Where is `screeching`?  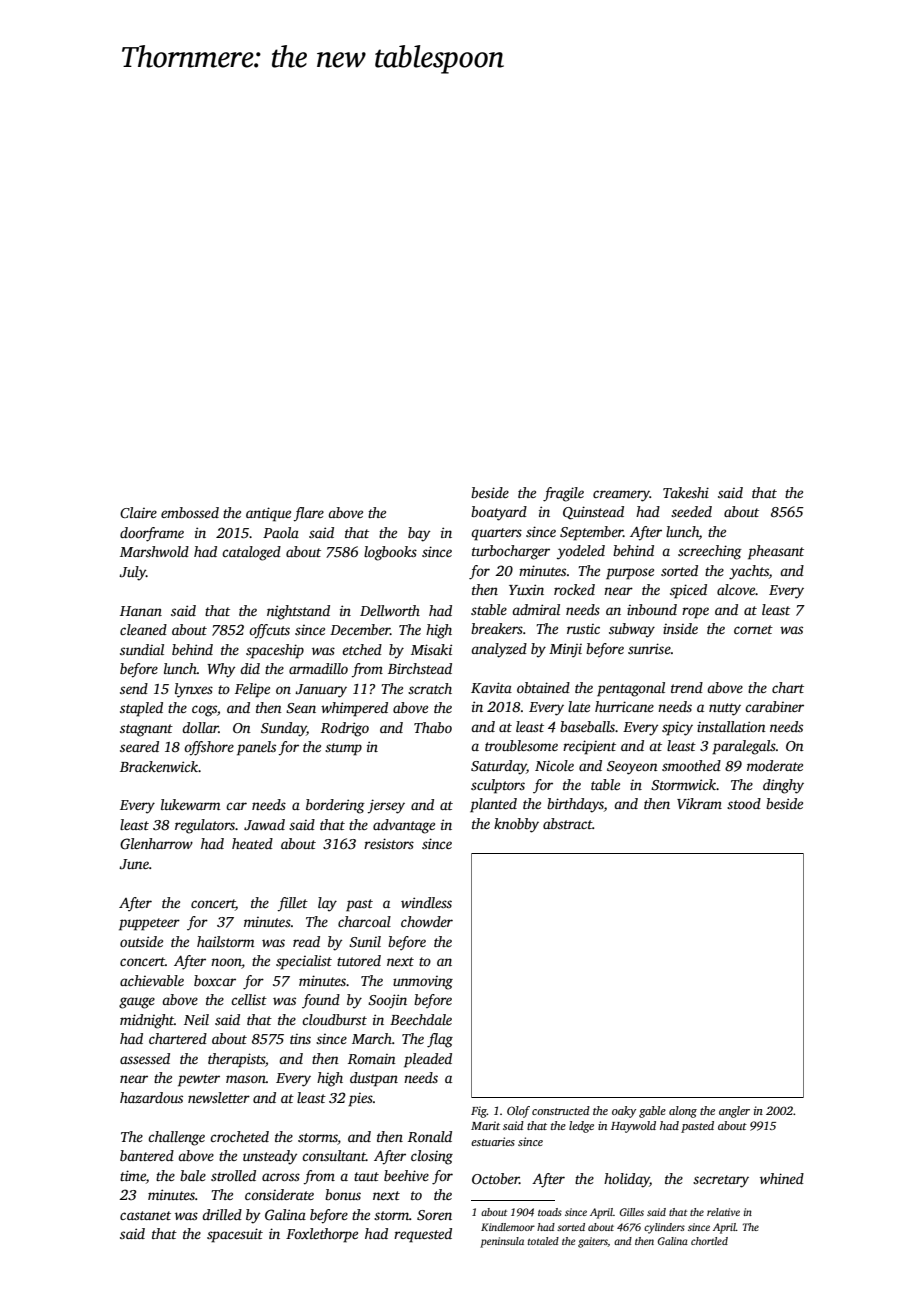 screeching is located at coordinates (710, 552).
